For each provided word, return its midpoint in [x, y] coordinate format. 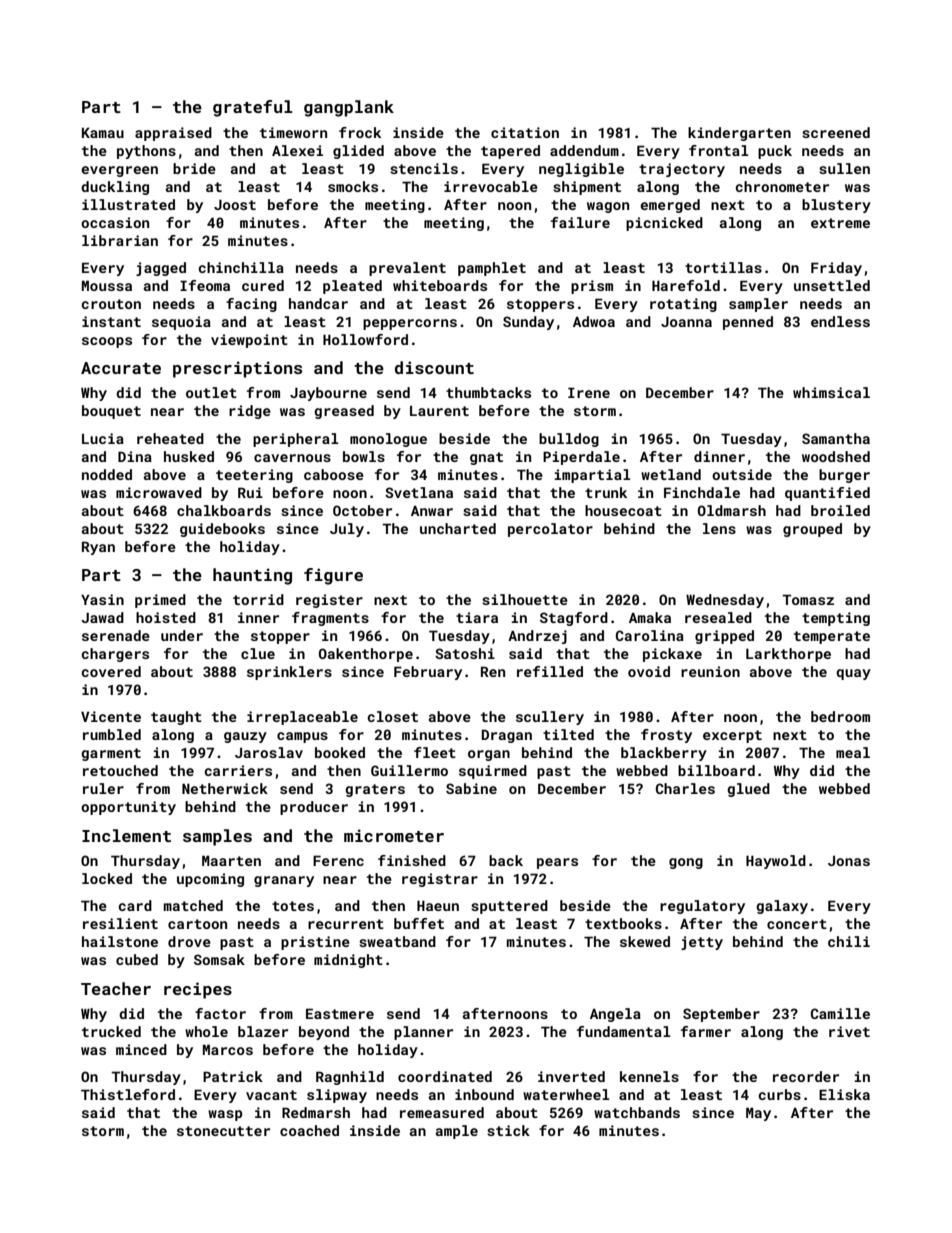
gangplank [349, 108]
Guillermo [409, 770]
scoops [107, 342]
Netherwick [225, 788]
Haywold [776, 862]
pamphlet [492, 269]
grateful [253, 108]
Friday [836, 269]
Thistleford [128, 1094]
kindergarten [739, 134]
